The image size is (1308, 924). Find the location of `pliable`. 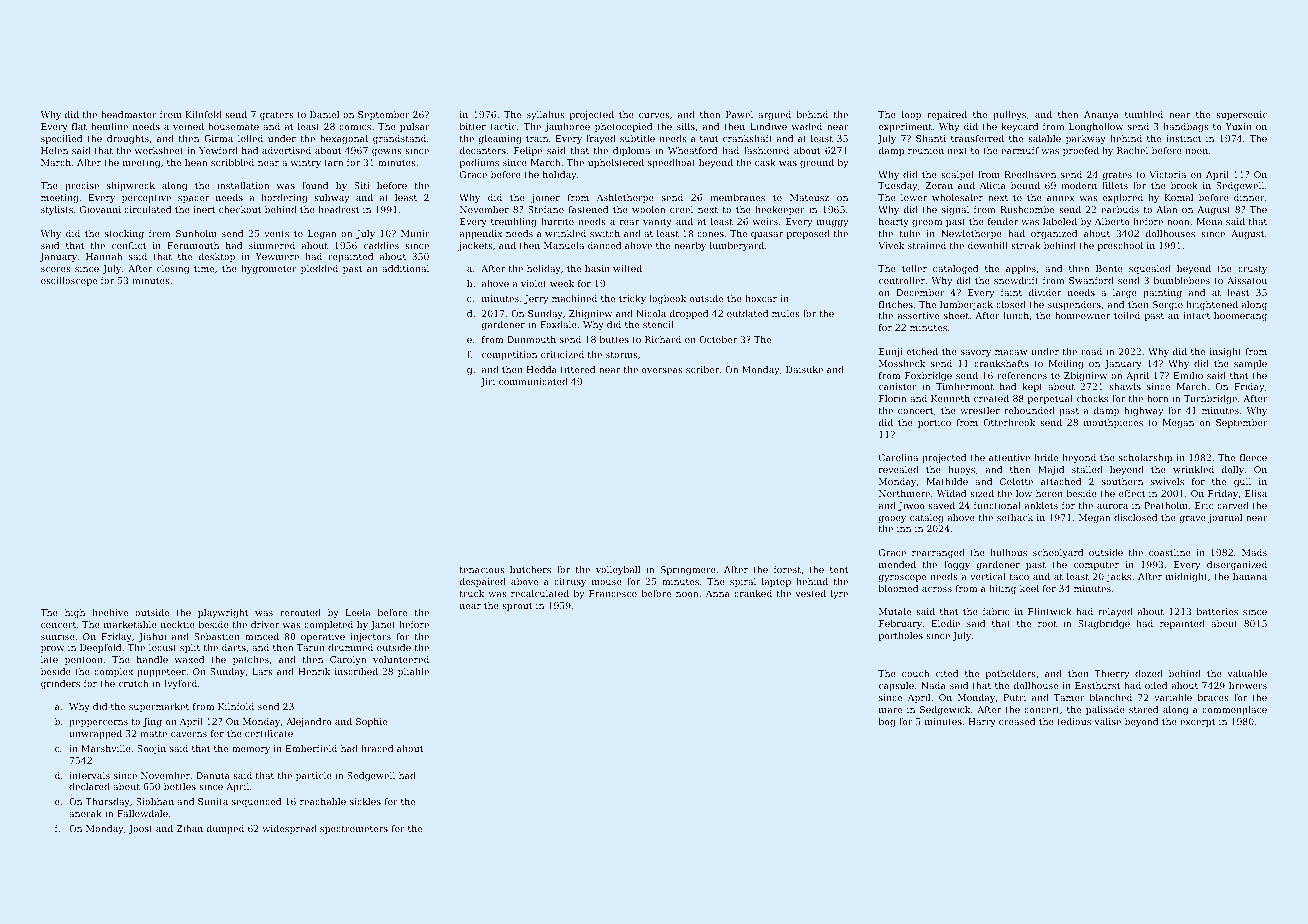

pliable is located at coordinates (413, 672).
